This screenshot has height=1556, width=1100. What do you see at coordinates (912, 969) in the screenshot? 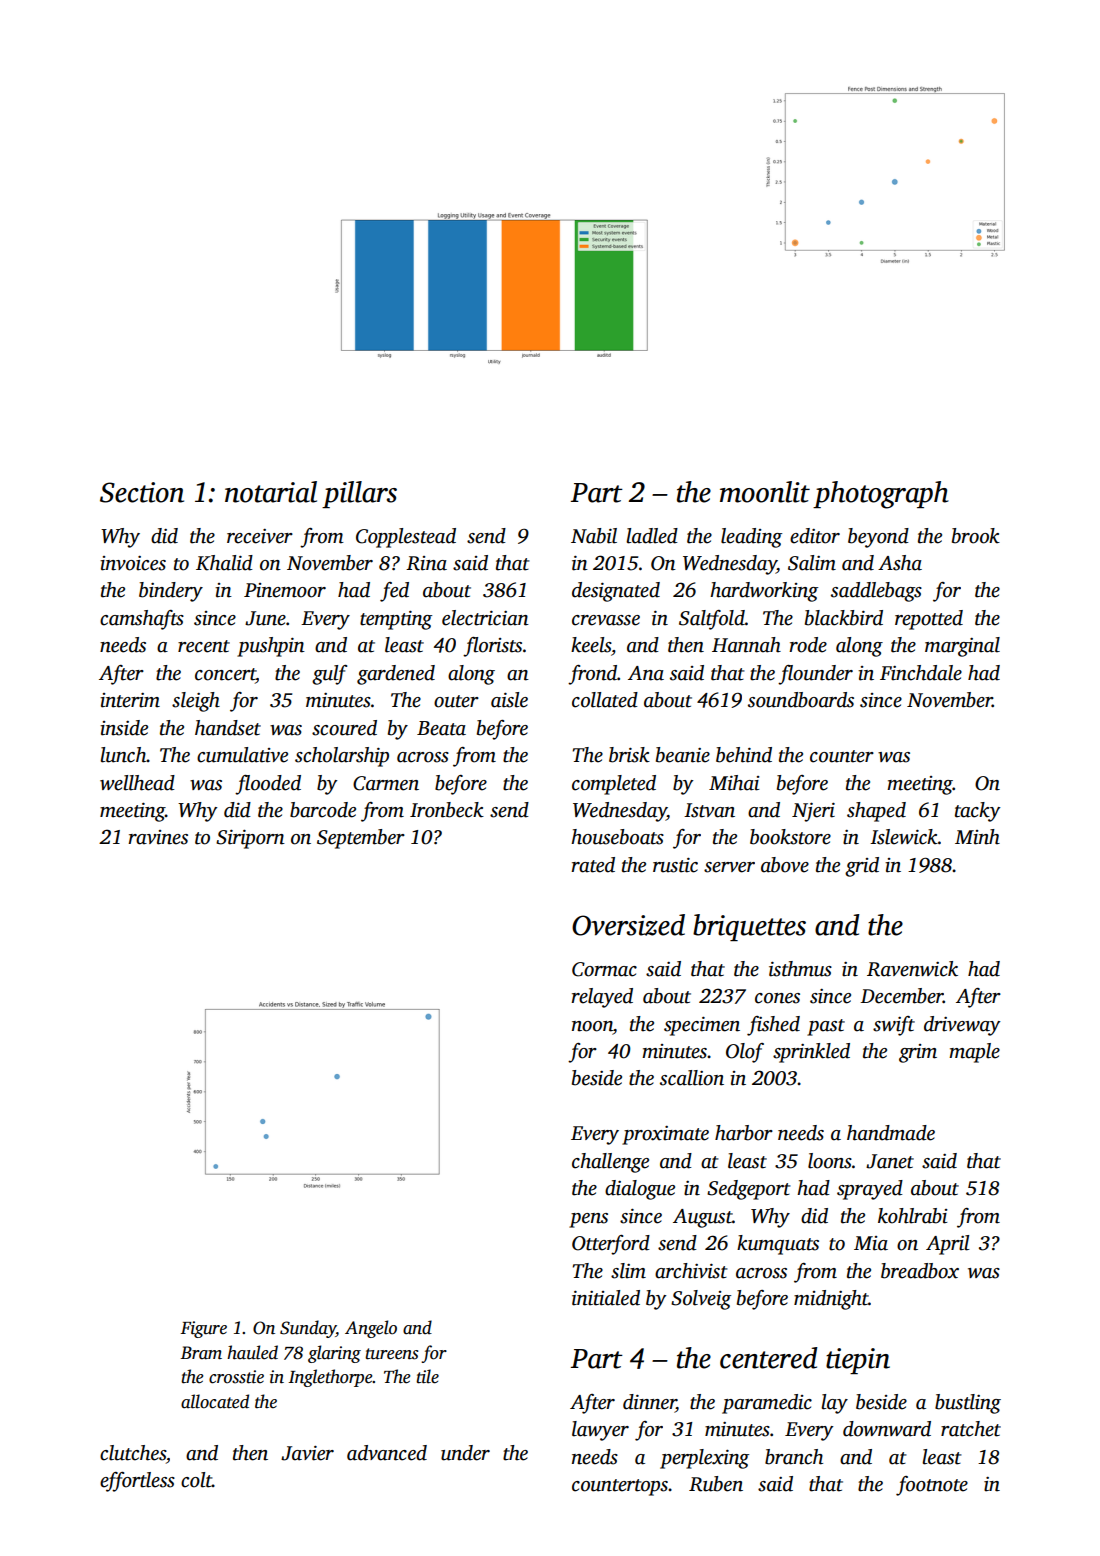
I see `Ravenwick` at bounding box center [912, 969].
